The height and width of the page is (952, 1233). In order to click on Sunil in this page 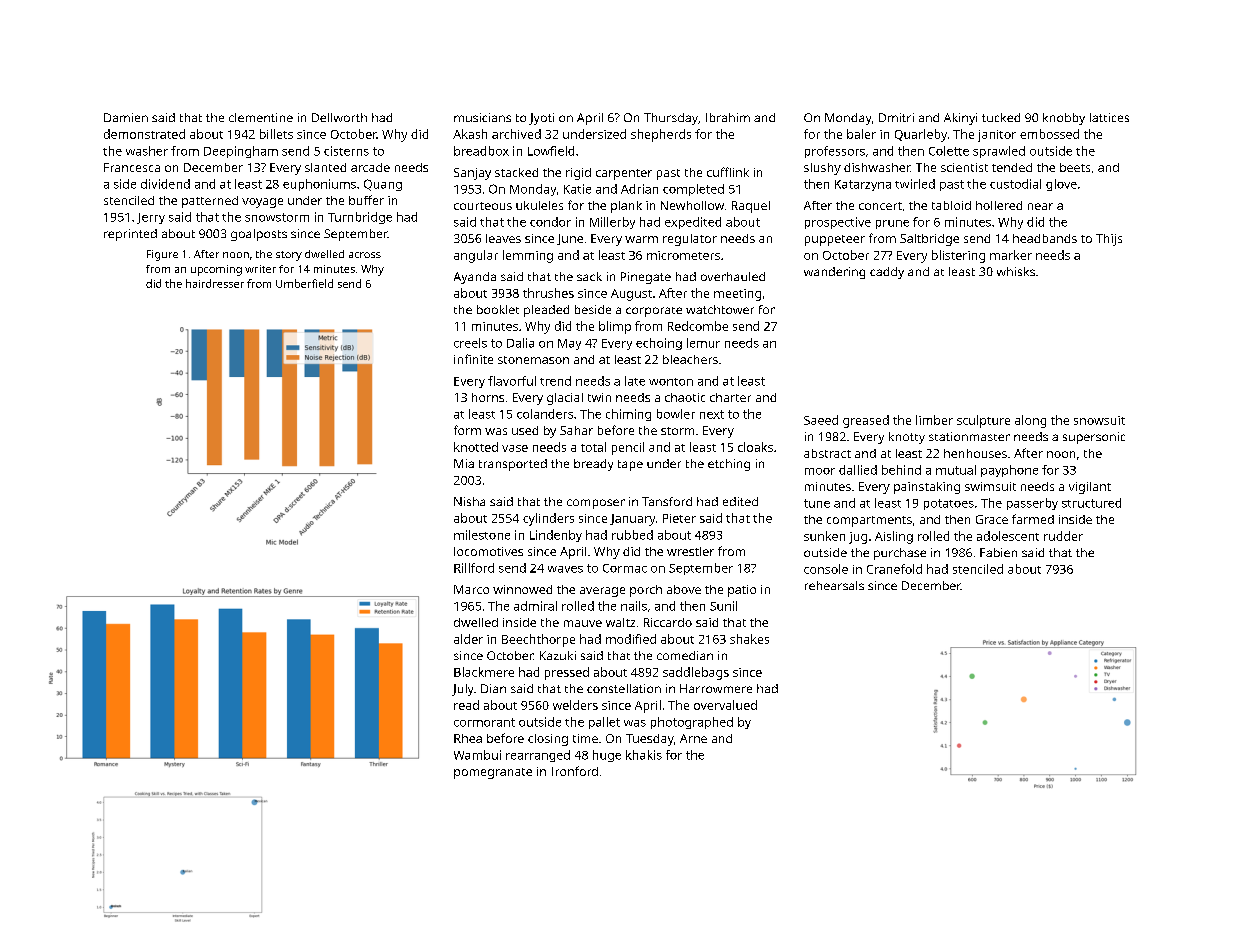, I will do `click(723, 606)`.
